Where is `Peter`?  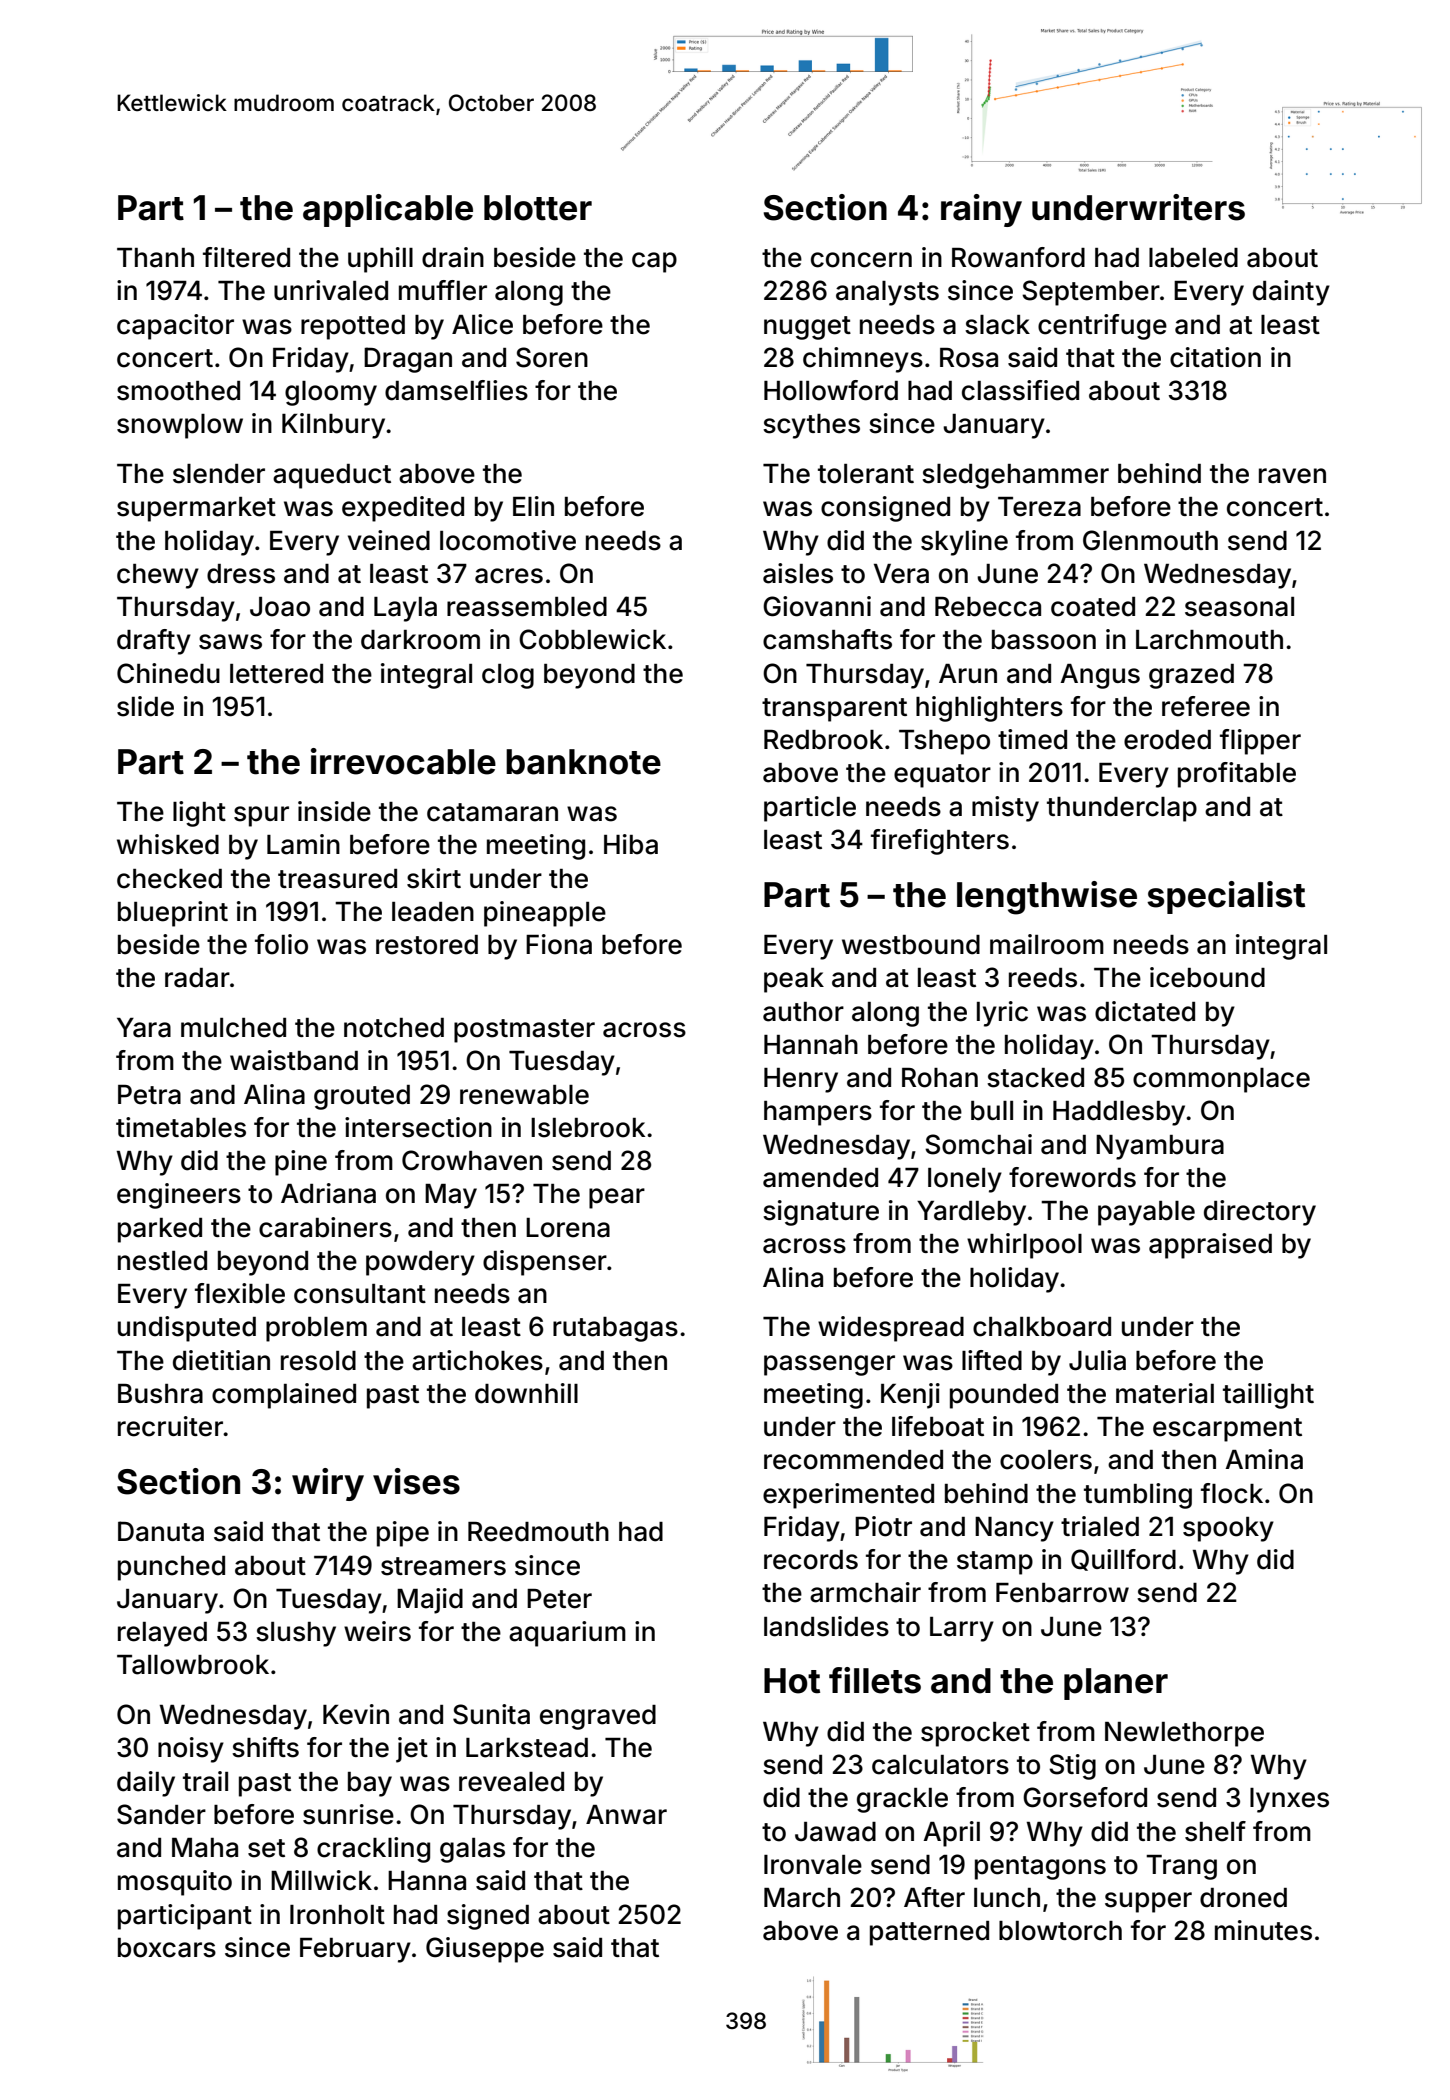 Peter is located at coordinates (559, 1599).
